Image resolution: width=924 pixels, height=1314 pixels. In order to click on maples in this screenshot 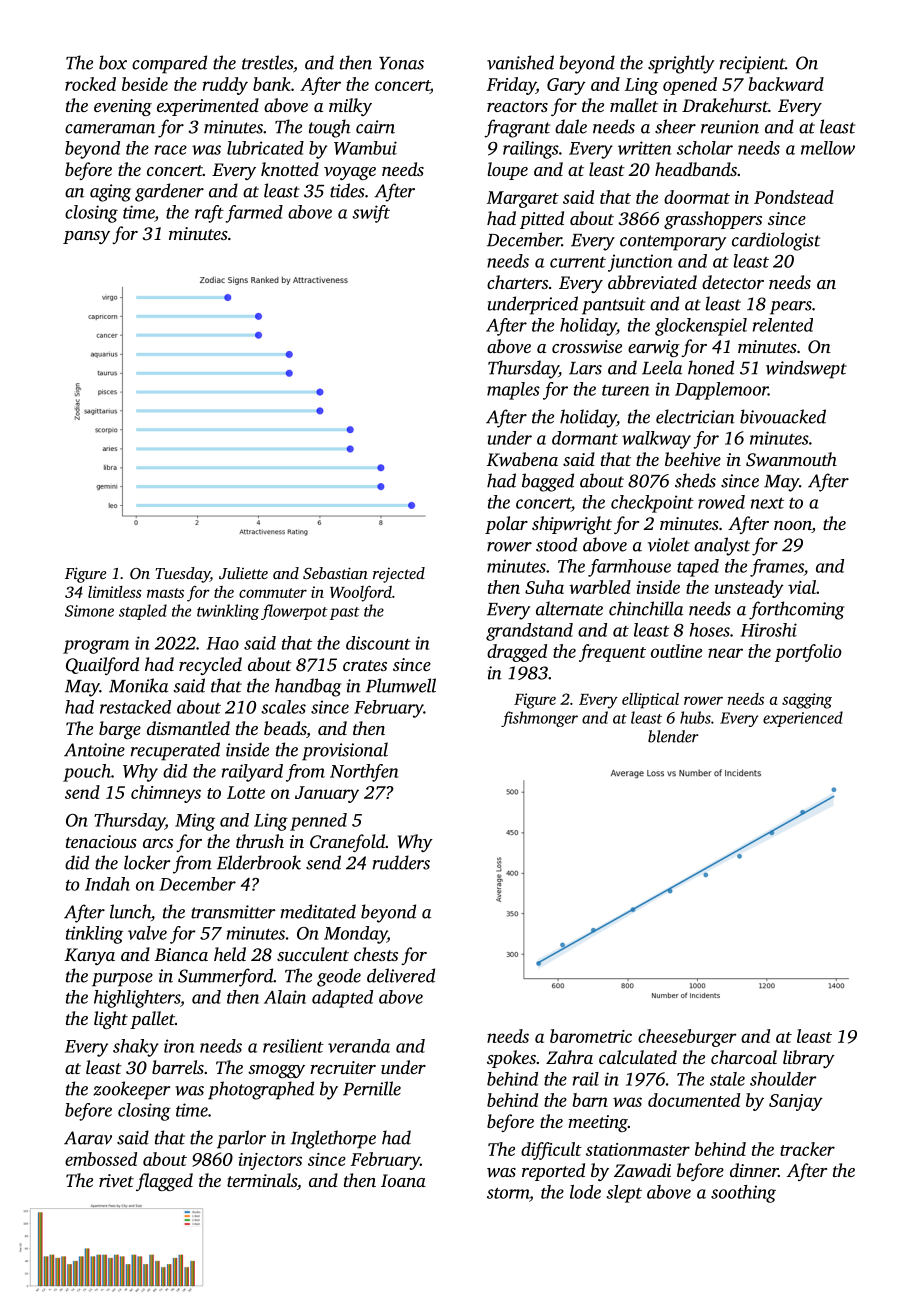, I will do `click(513, 391)`.
